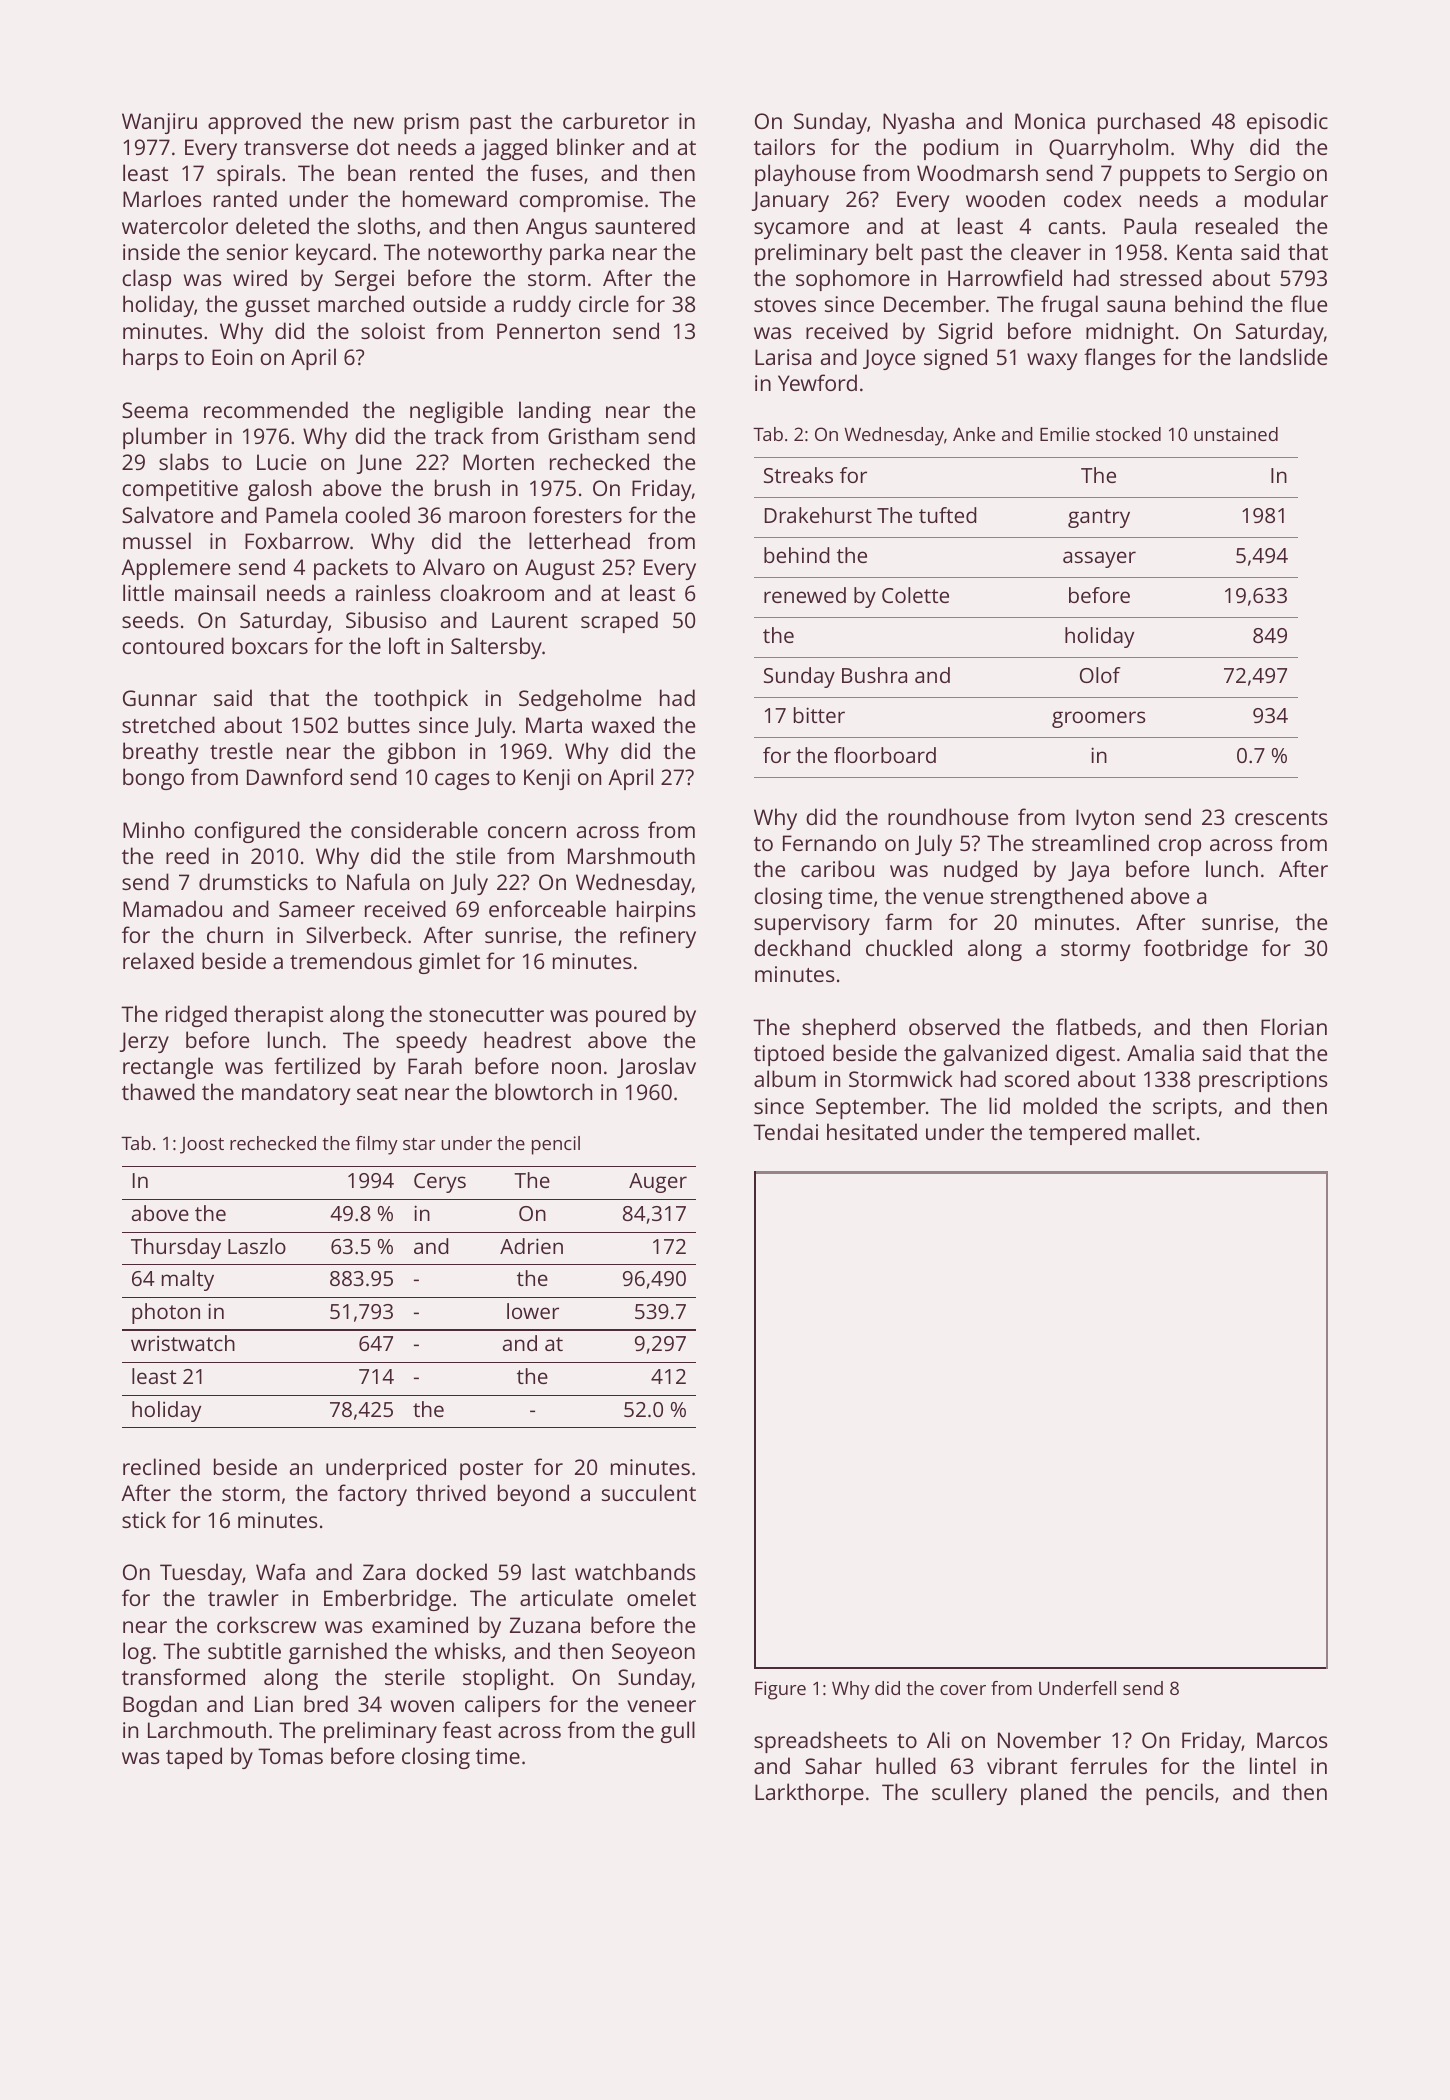 This screenshot has width=1450, height=2100. What do you see at coordinates (459, 435) in the screenshot?
I see `track` at bounding box center [459, 435].
